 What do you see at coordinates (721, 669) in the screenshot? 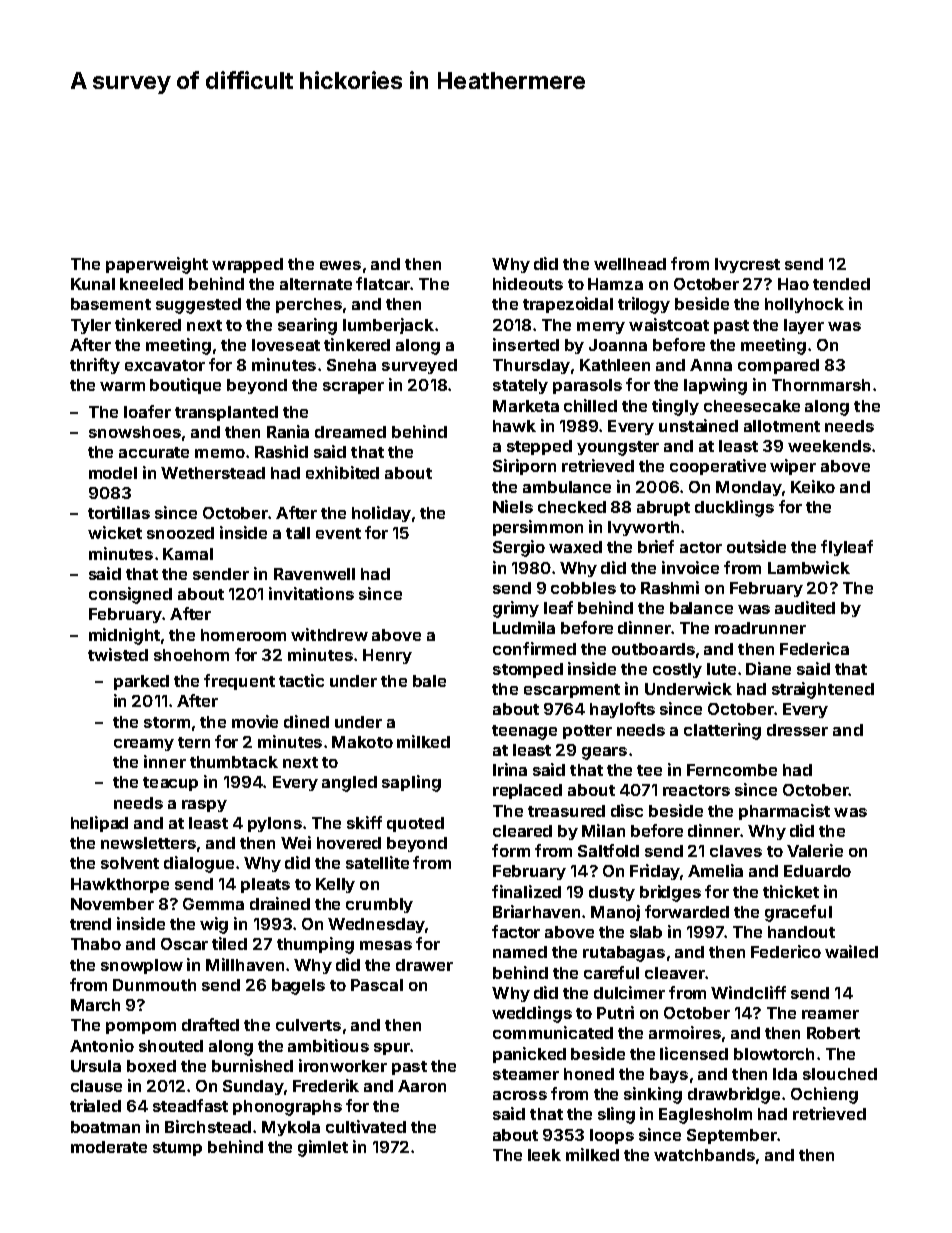
I see `lute` at bounding box center [721, 669].
